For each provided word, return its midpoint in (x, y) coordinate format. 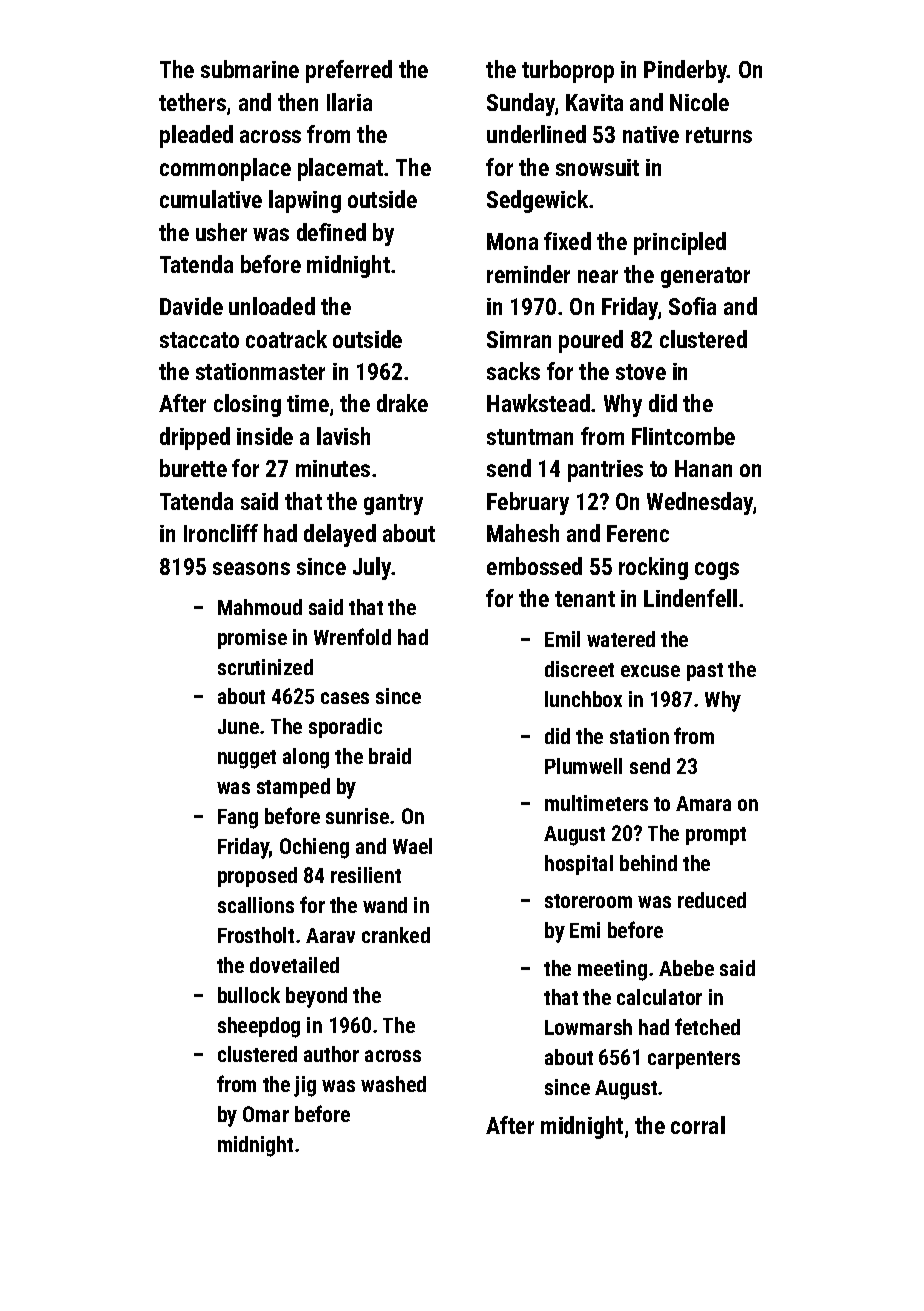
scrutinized (265, 667)
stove (641, 372)
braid (390, 756)
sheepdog (259, 1027)
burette (193, 468)
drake (402, 403)
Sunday (521, 104)
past (705, 672)
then (298, 102)
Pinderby (685, 71)
